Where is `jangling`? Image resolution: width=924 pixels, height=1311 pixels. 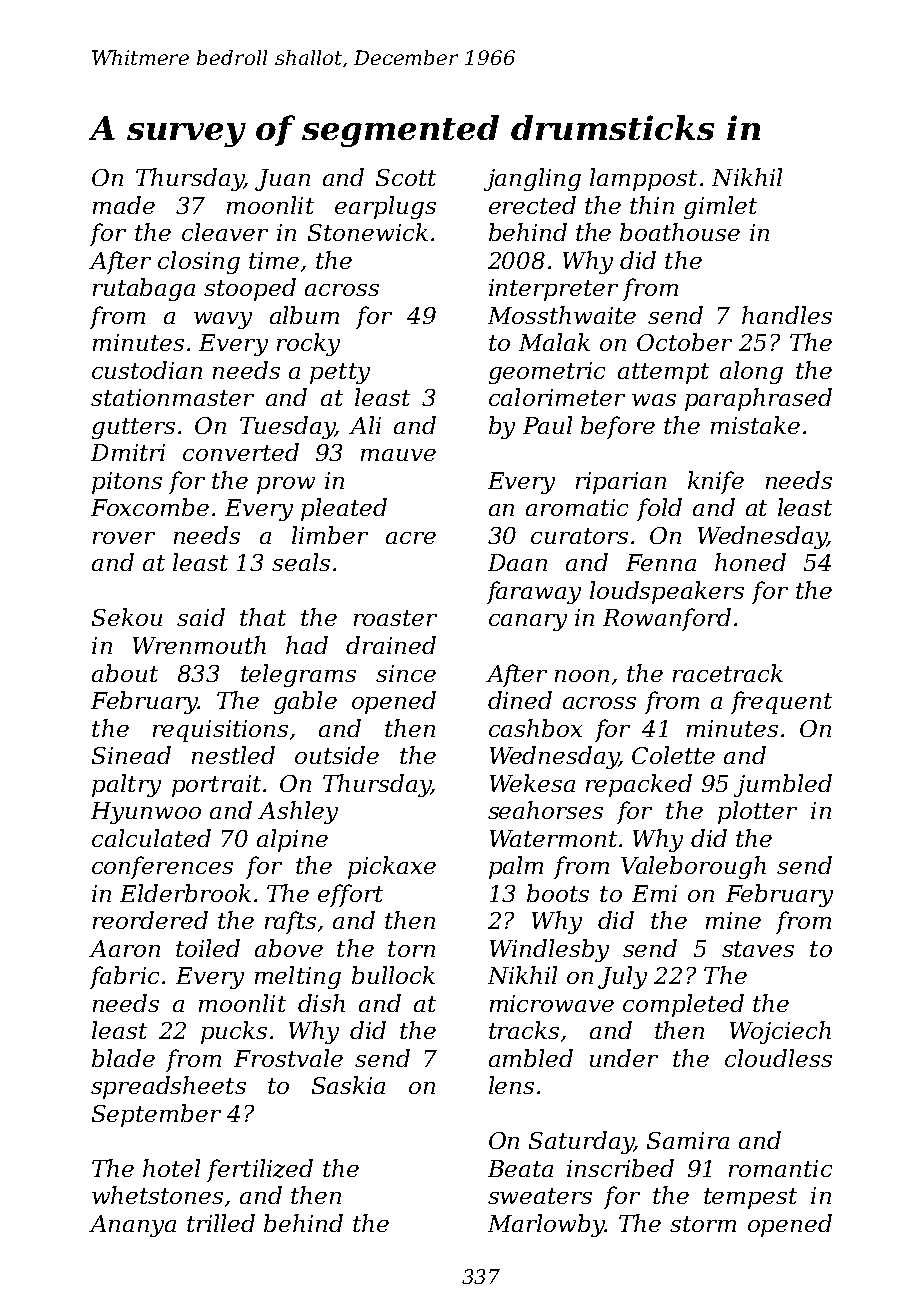 jangling is located at coordinates (532, 179).
